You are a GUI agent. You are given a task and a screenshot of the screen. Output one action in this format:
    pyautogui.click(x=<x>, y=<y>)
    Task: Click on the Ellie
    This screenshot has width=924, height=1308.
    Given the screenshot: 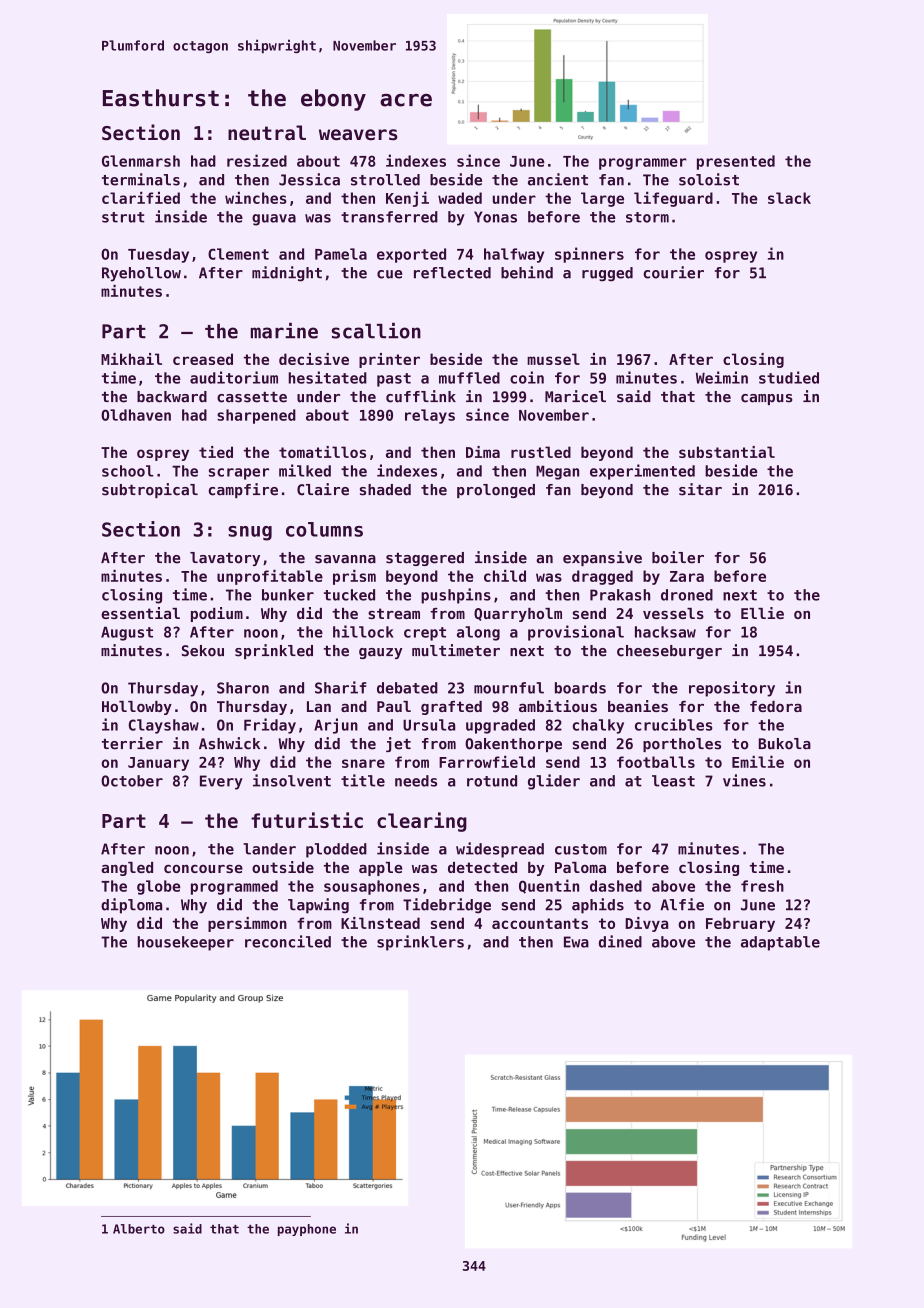 What is the action you would take?
    pyautogui.click(x=762, y=613)
